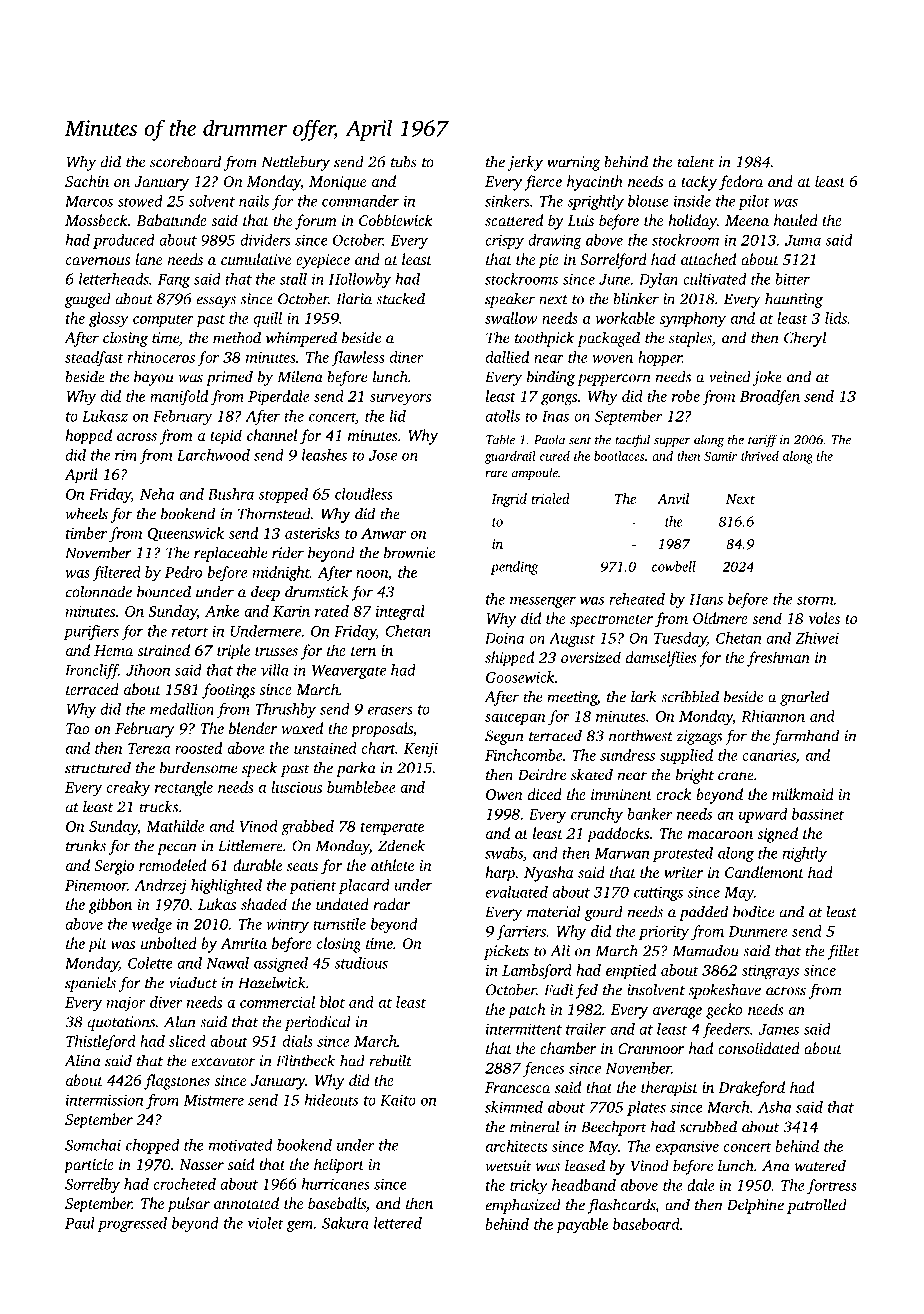 This document has width=924, height=1314. I want to click on scoreboard, so click(185, 161).
